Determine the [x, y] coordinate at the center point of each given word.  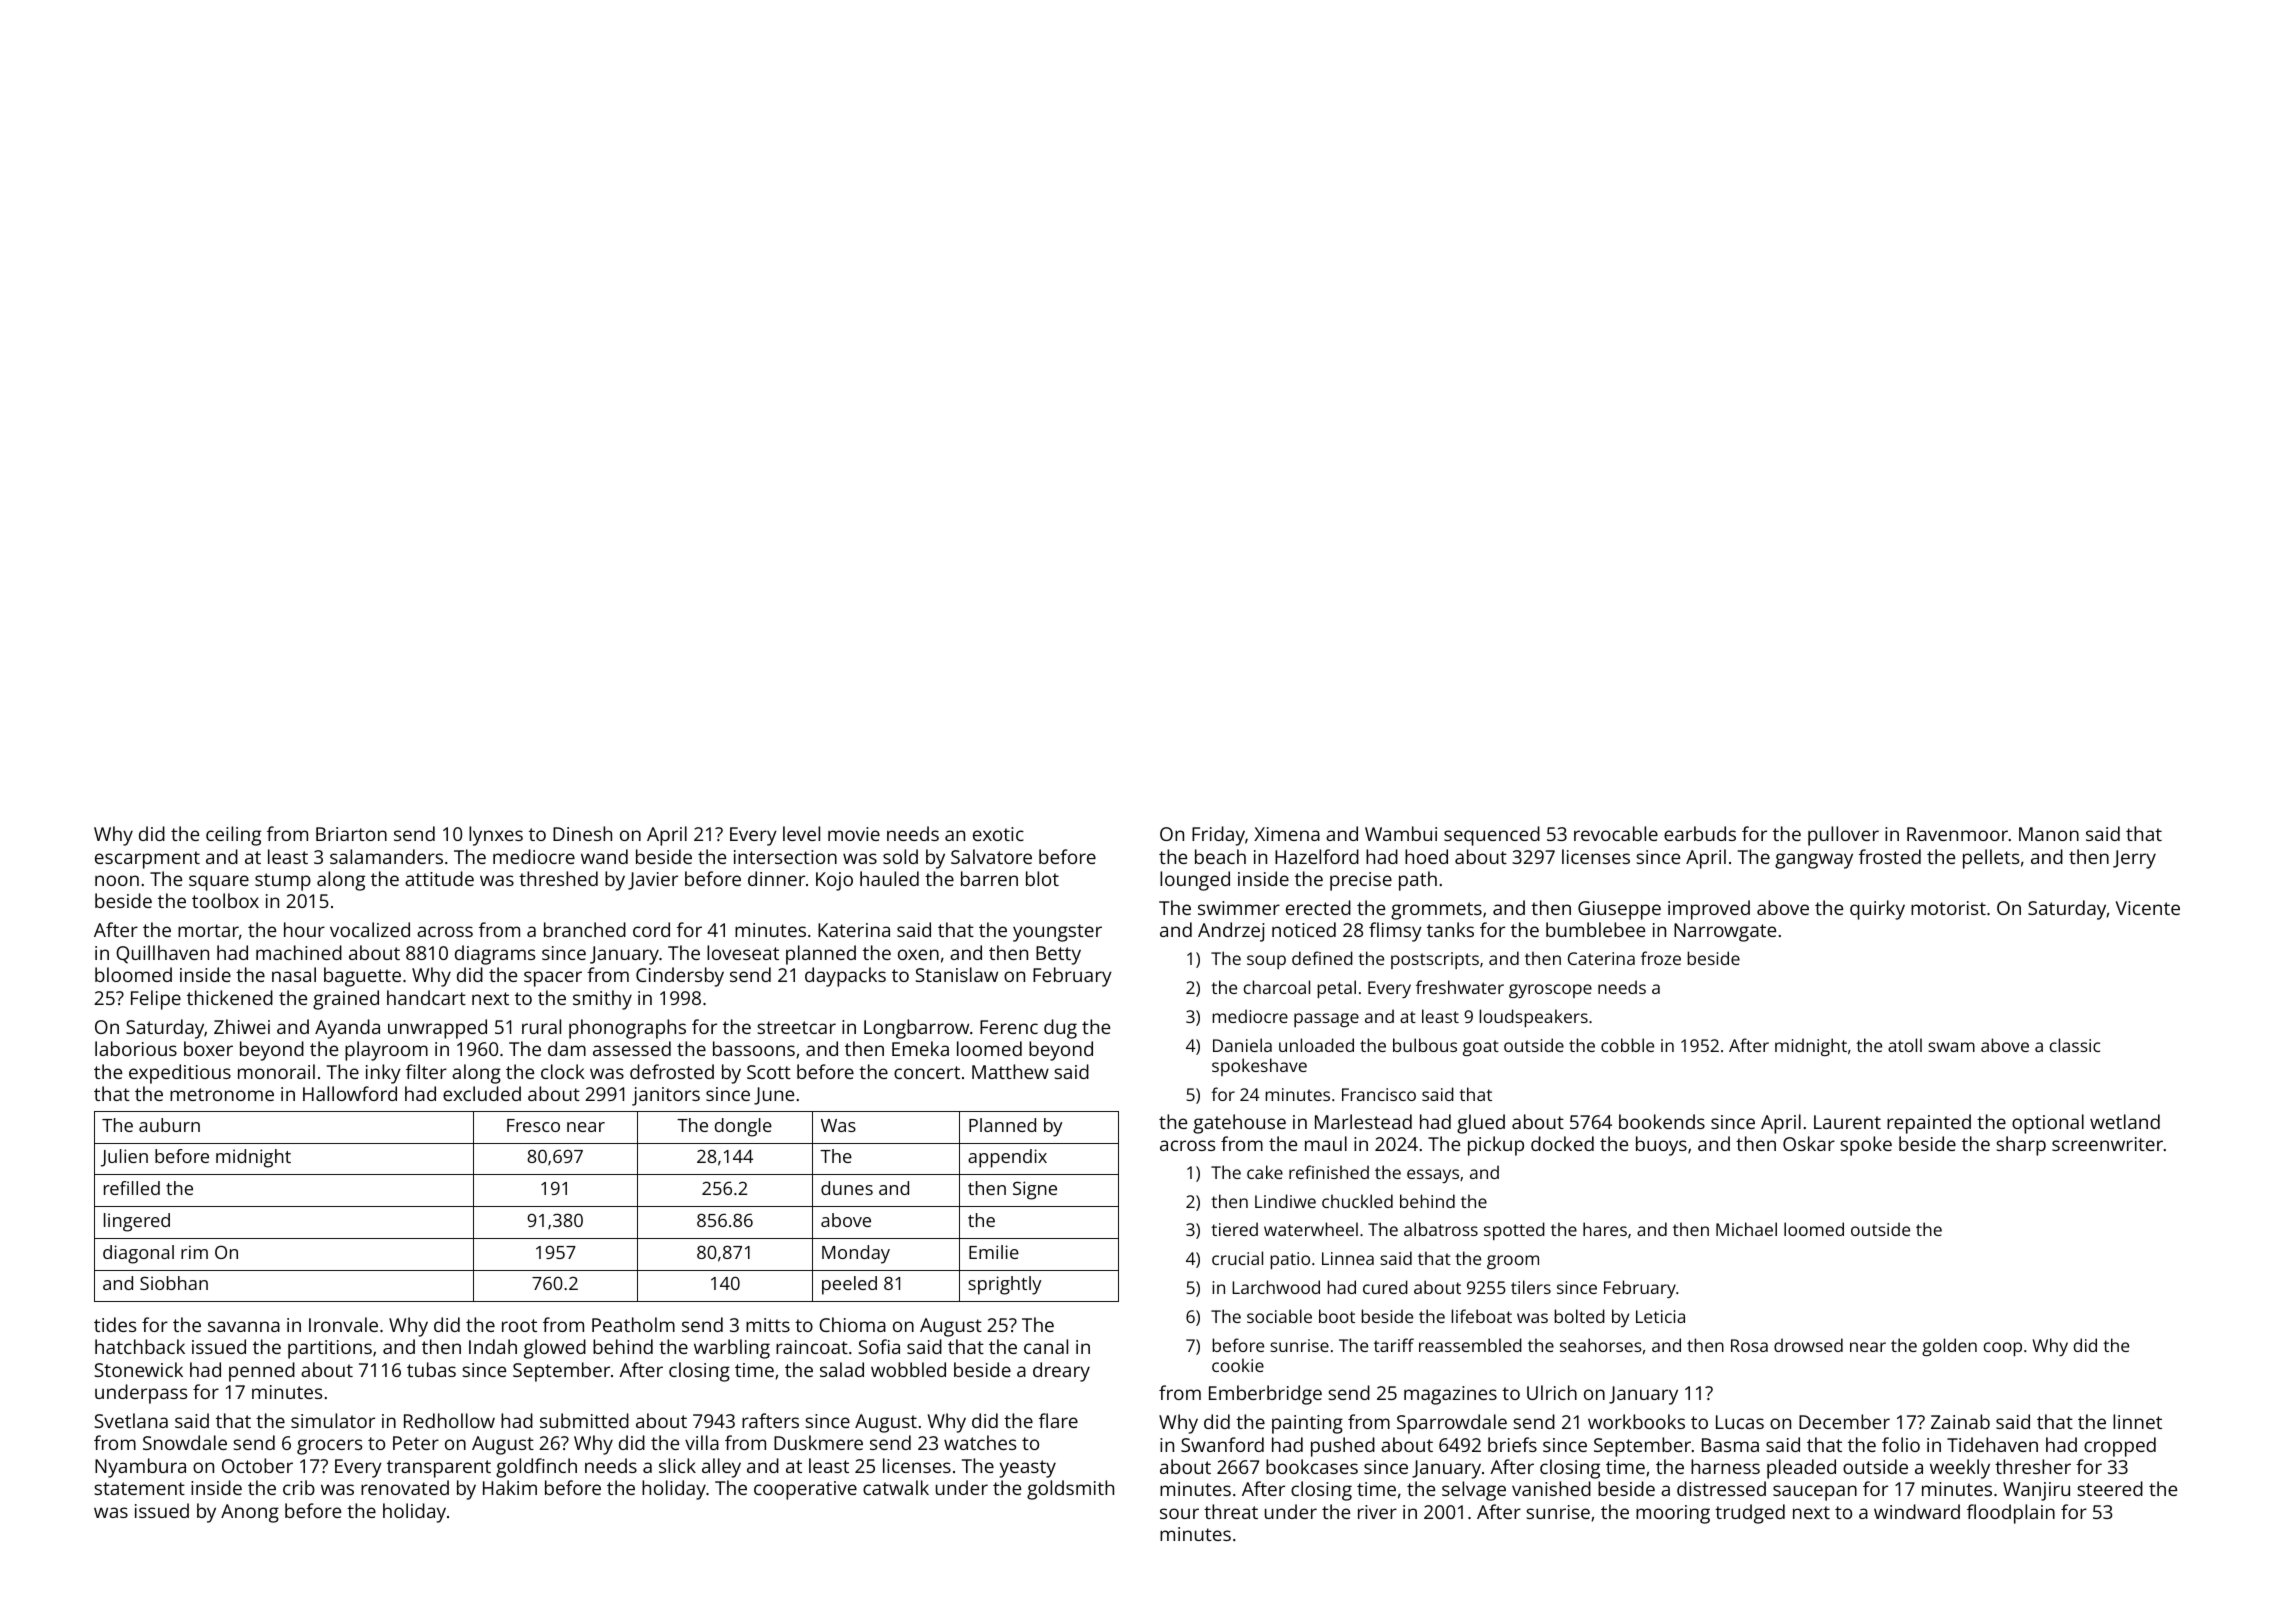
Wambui [1401, 833]
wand [604, 856]
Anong [250, 1513]
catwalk [896, 1487]
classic [2075, 1045]
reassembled [1470, 1345]
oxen [918, 954]
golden [1949, 1347]
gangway [1814, 861]
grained [346, 1000]
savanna [244, 1326]
